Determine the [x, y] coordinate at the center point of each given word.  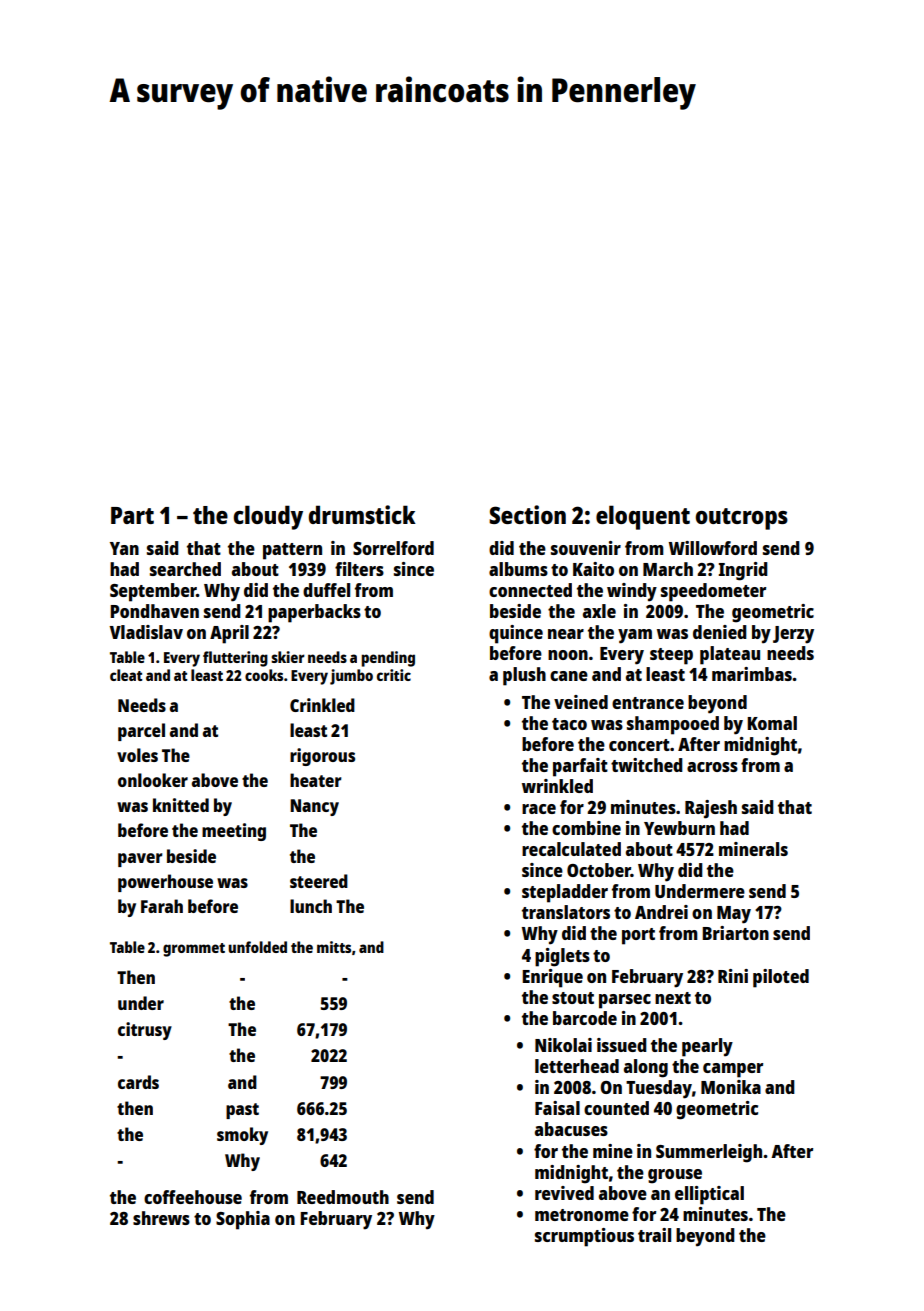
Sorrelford [393, 548]
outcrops [741, 519]
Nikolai [563, 1045]
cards [138, 1082]
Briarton [735, 933]
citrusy [145, 1031]
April [229, 634]
